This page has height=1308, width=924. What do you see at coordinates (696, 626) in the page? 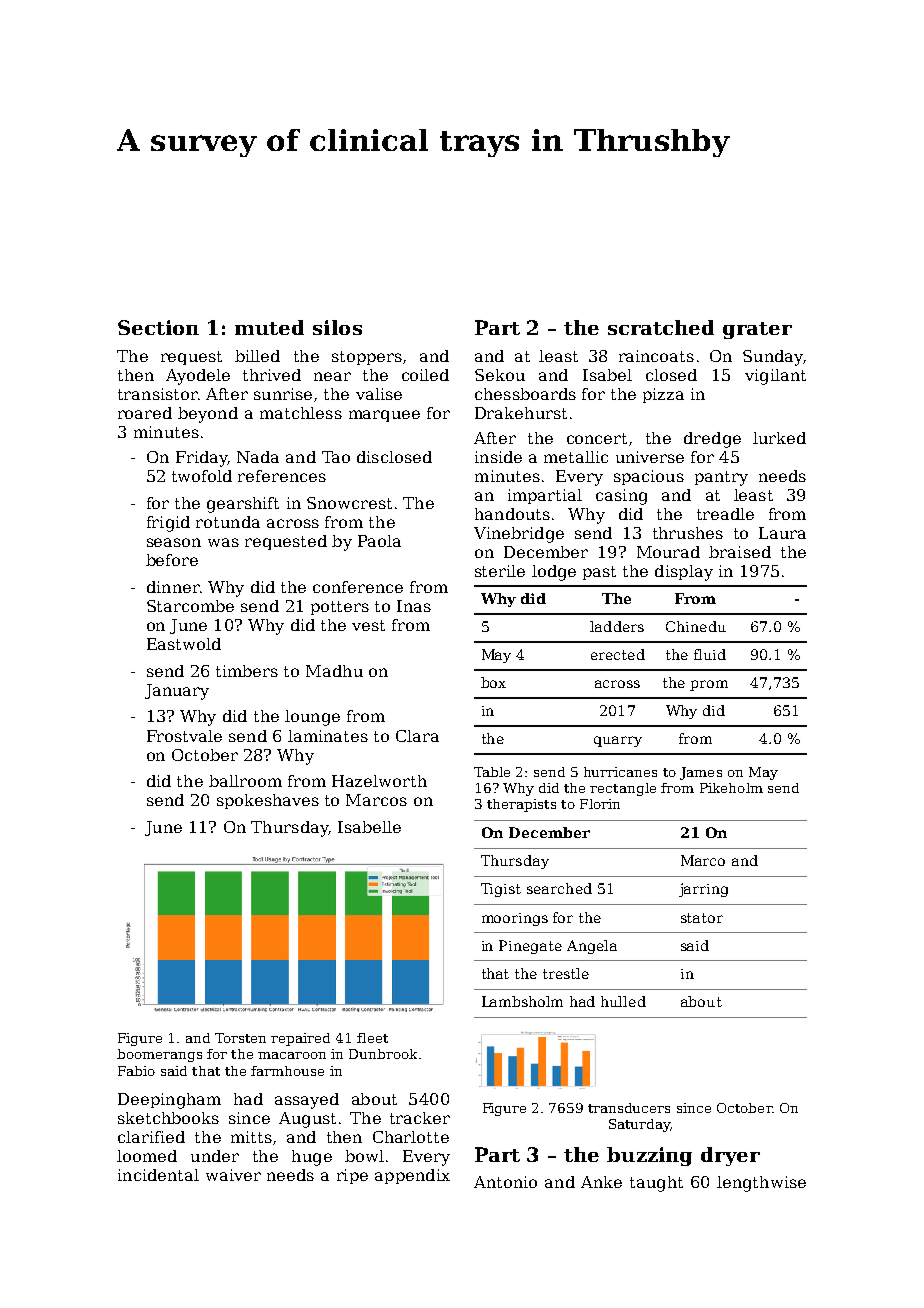
I see `Chinedu` at bounding box center [696, 626].
